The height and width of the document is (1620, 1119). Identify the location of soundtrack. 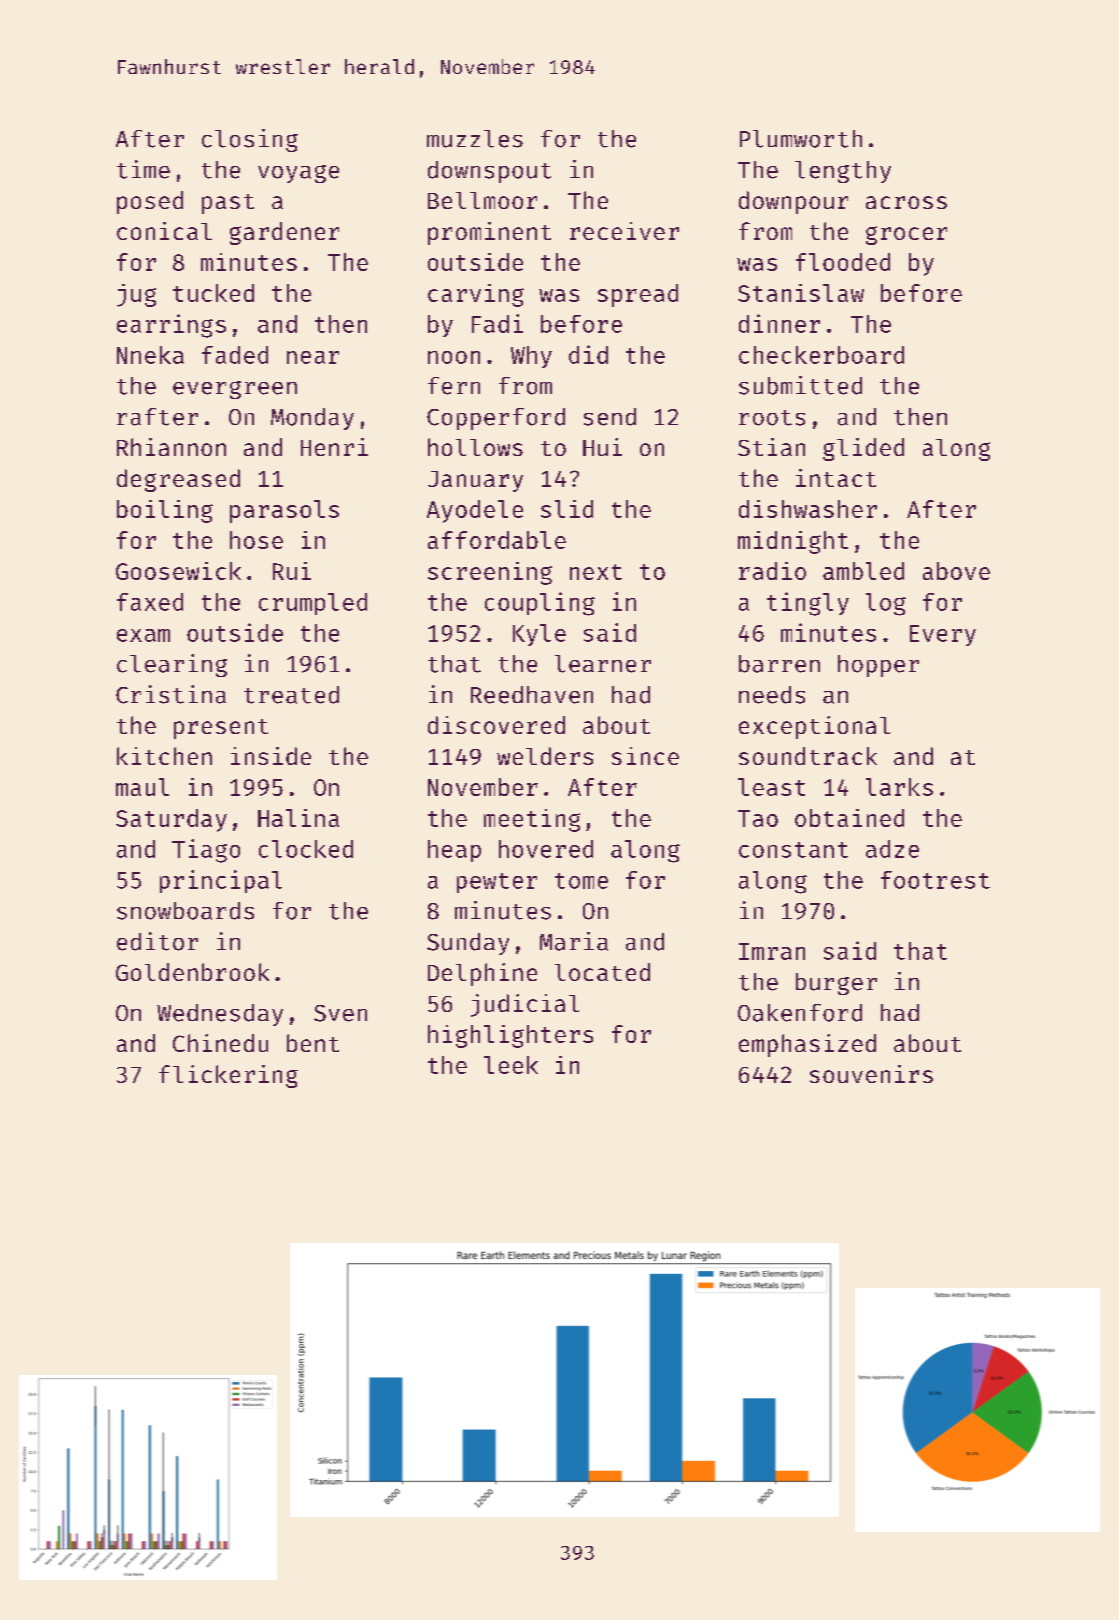
(808, 756).
